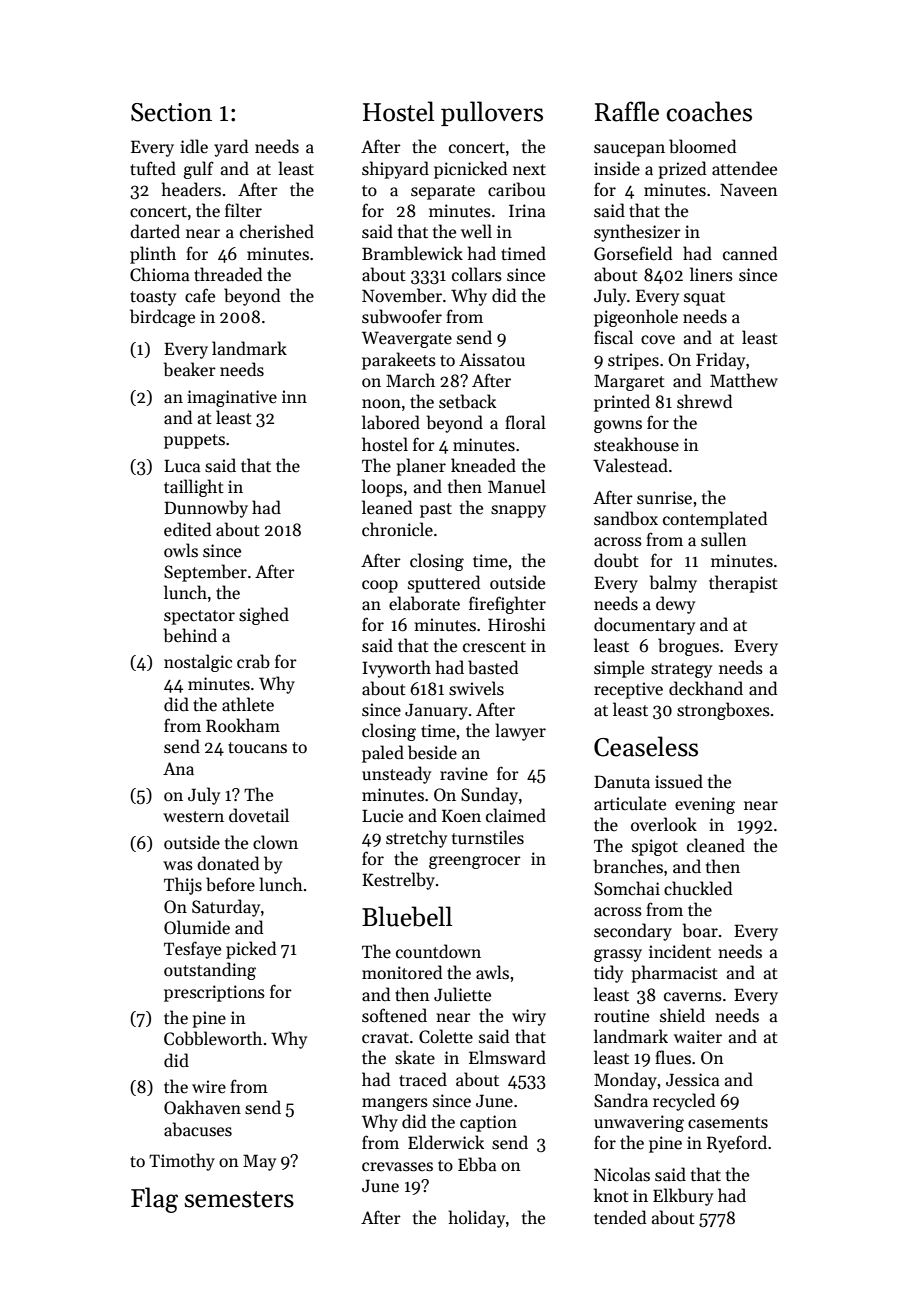 This image has width=908, height=1316. What do you see at coordinates (213, 1038) in the image?
I see `Cobbleworth` at bounding box center [213, 1038].
